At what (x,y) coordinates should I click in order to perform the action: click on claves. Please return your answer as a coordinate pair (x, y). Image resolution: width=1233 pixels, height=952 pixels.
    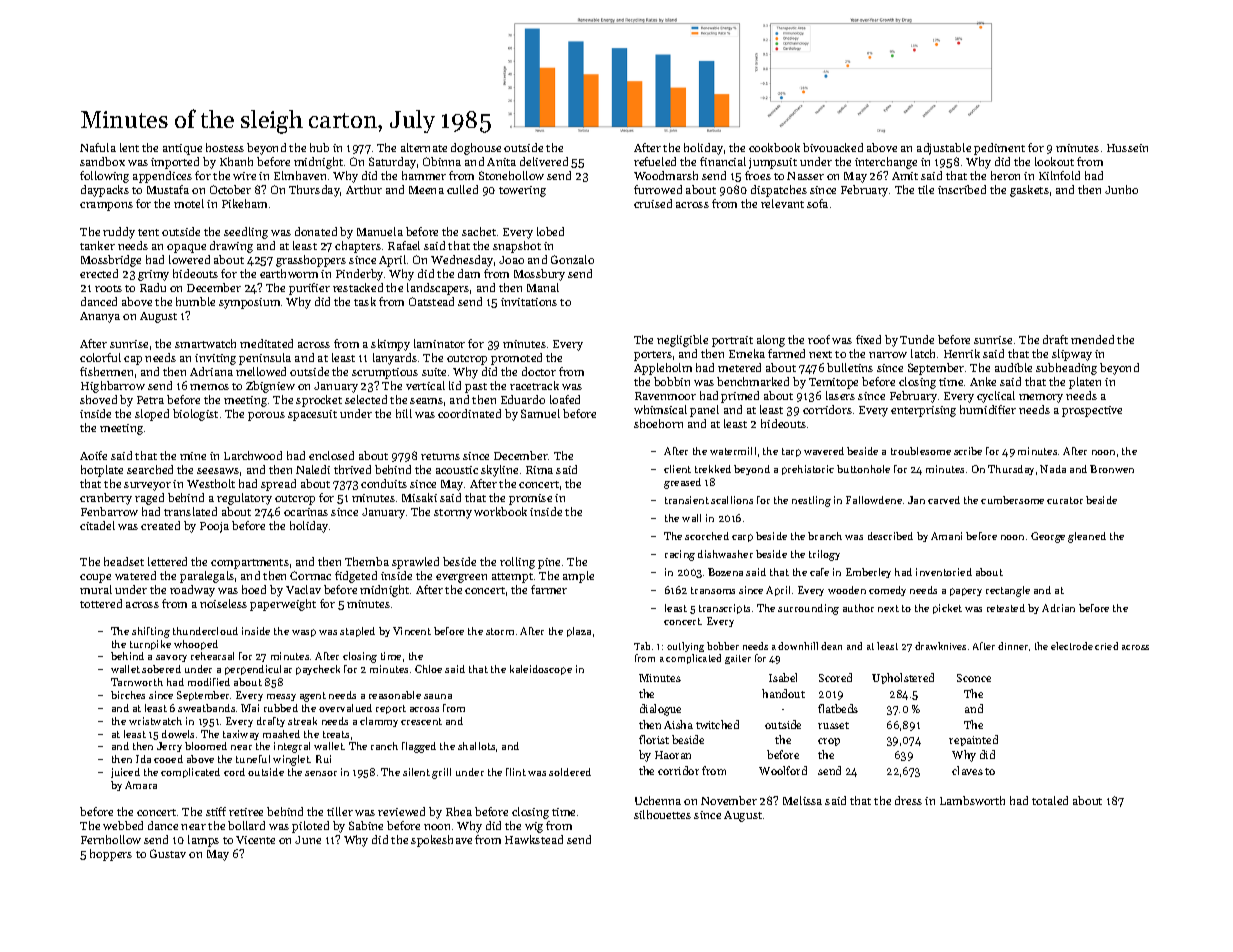
    Looking at the image, I should click on (967, 770).
